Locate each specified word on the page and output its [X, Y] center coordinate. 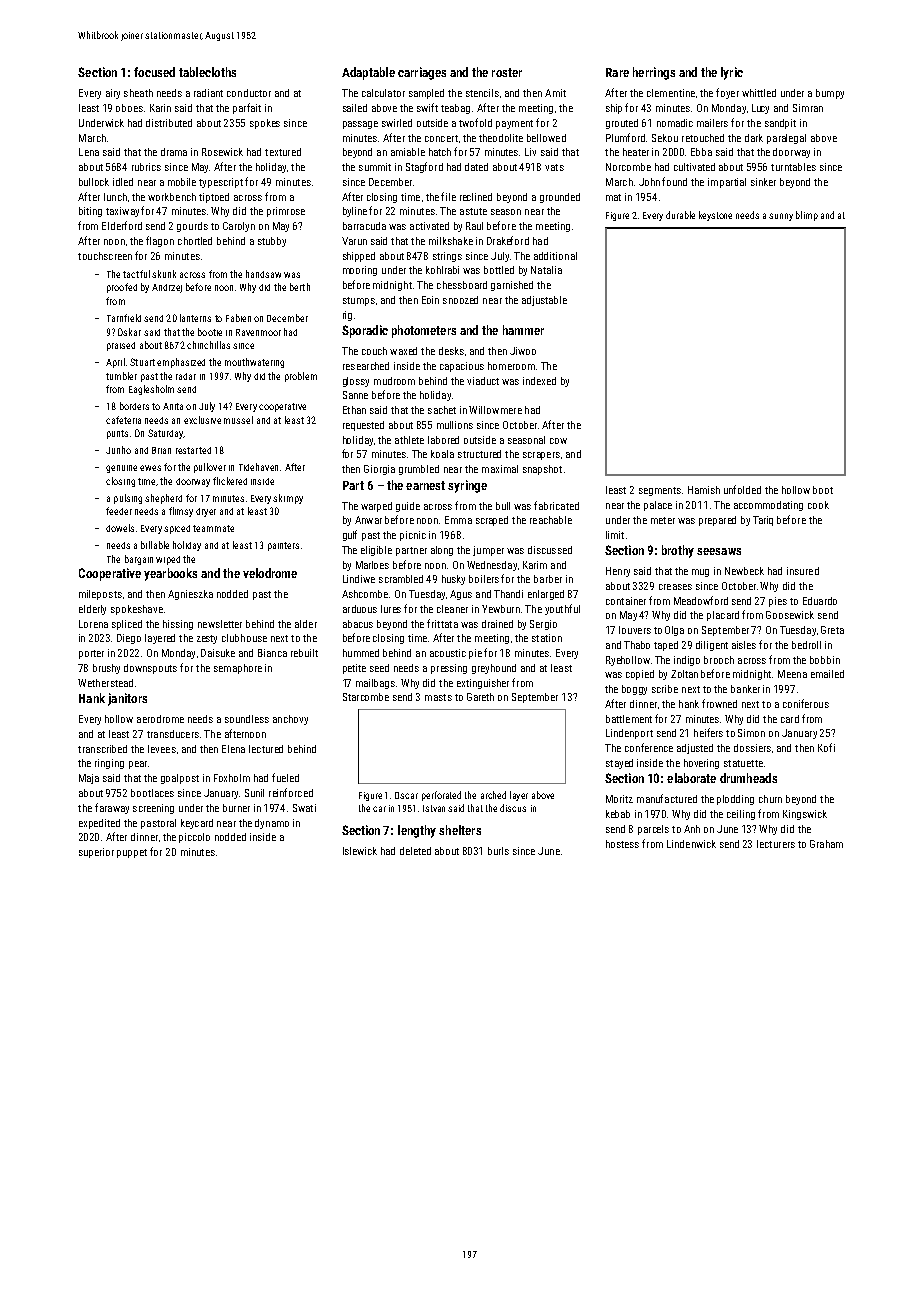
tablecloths [207, 72]
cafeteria [123, 420]
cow [558, 441]
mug [700, 573]
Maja [89, 779]
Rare [617, 72]
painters [283, 546]
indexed [539, 381]
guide [408, 507]
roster [507, 72]
